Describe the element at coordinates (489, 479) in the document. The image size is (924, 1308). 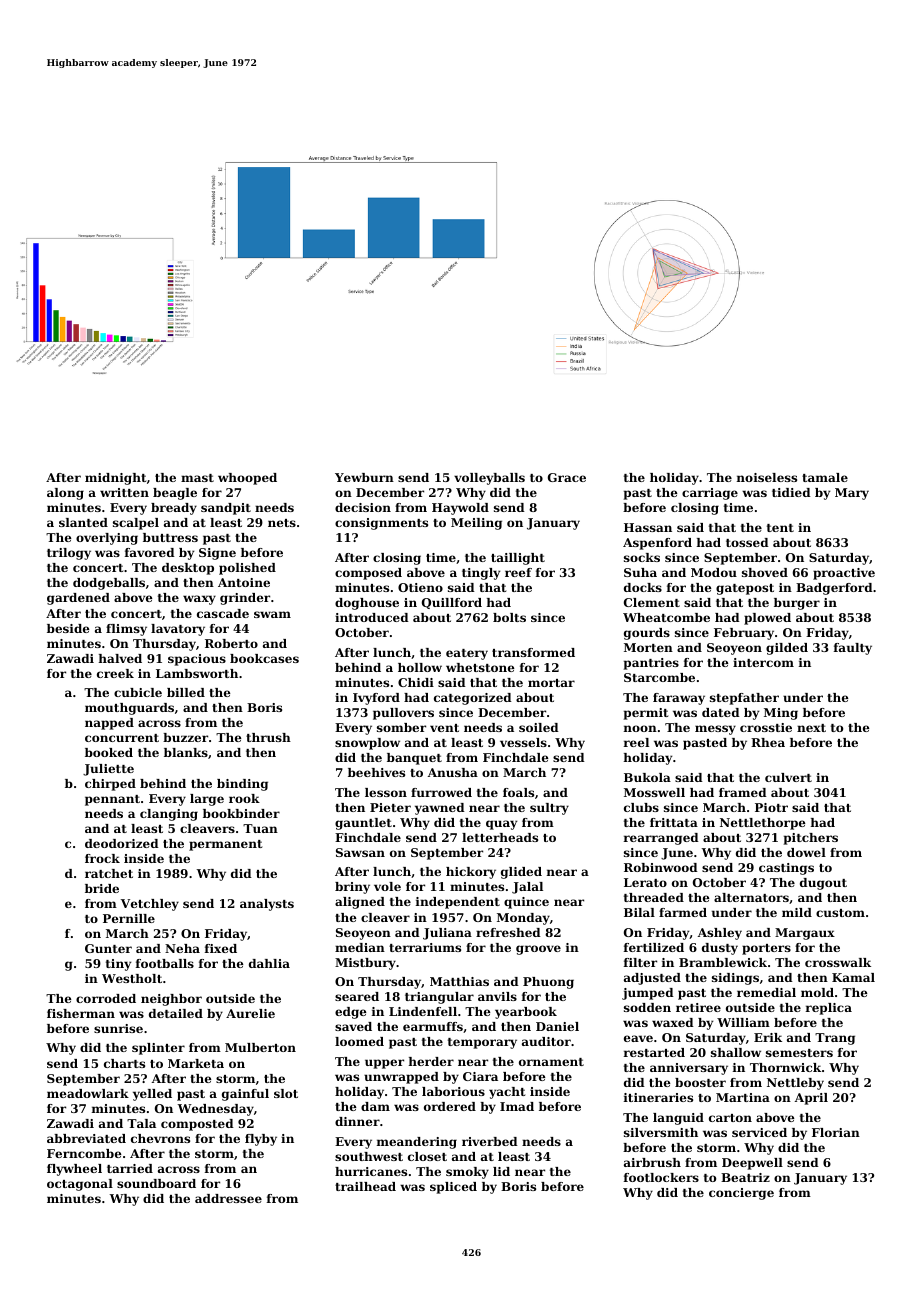
I see `volleyballs` at that location.
